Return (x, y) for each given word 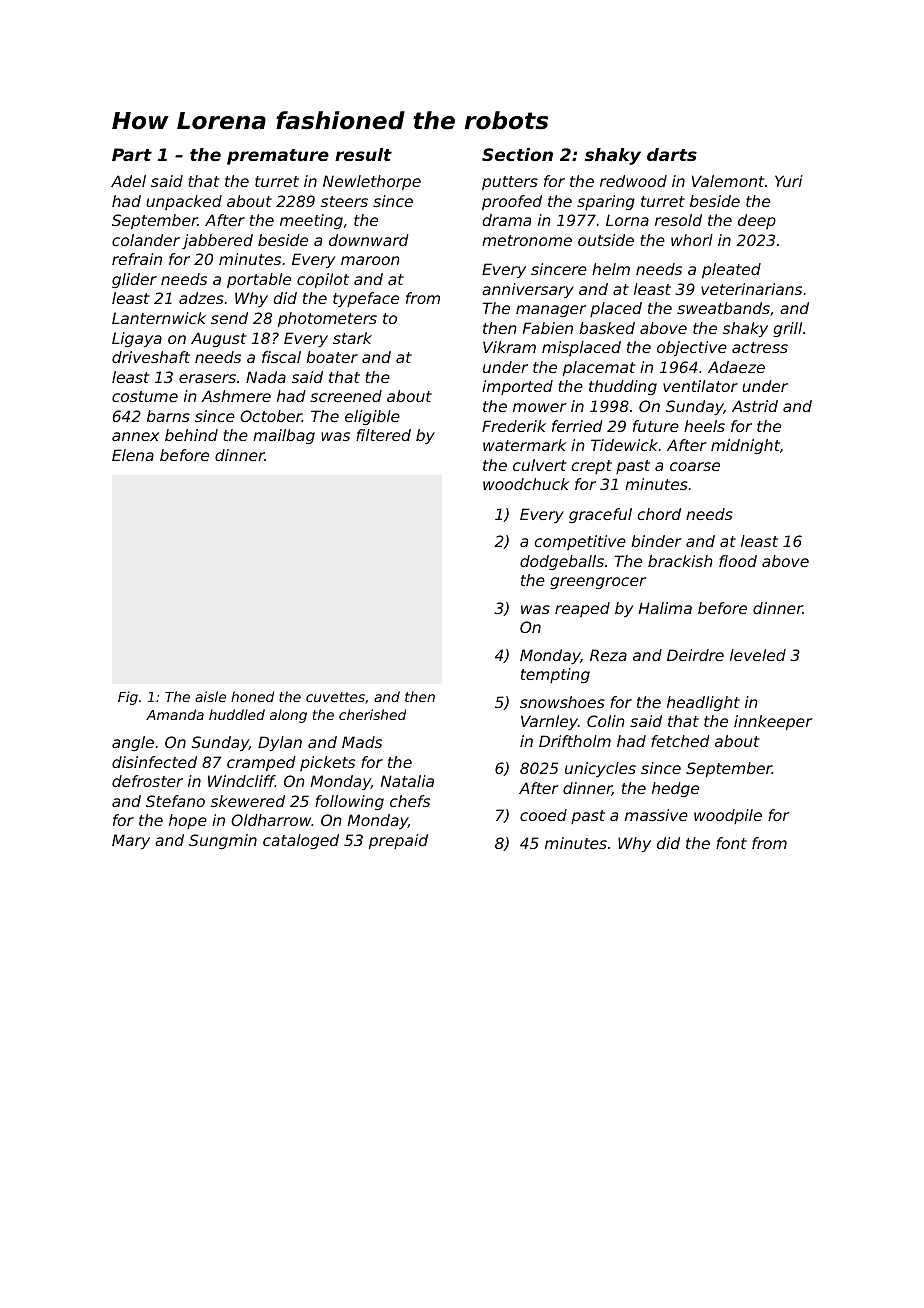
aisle (210, 696)
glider (134, 280)
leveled (758, 655)
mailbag (284, 436)
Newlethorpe (372, 182)
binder (656, 541)
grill (787, 329)
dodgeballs (562, 562)
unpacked (184, 202)
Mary (131, 841)
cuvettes (335, 697)
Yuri (789, 181)
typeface (366, 299)
